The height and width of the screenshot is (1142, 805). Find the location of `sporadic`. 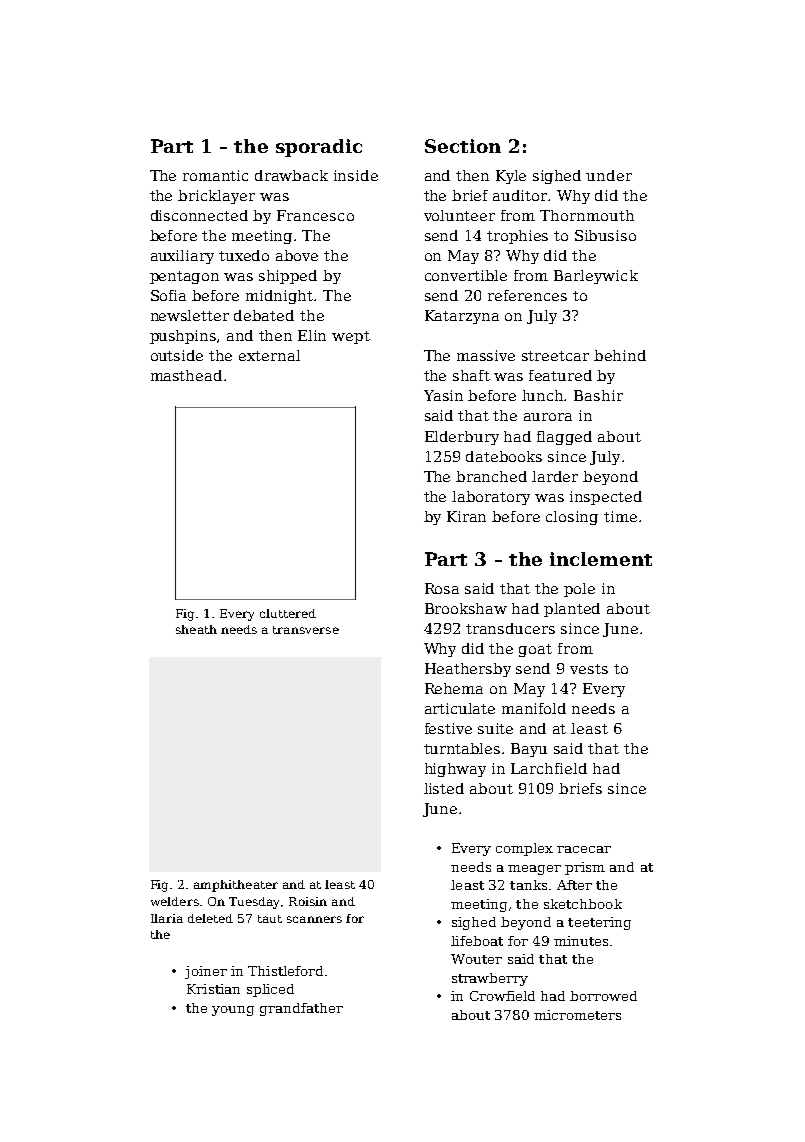

sporadic is located at coordinates (319, 148).
